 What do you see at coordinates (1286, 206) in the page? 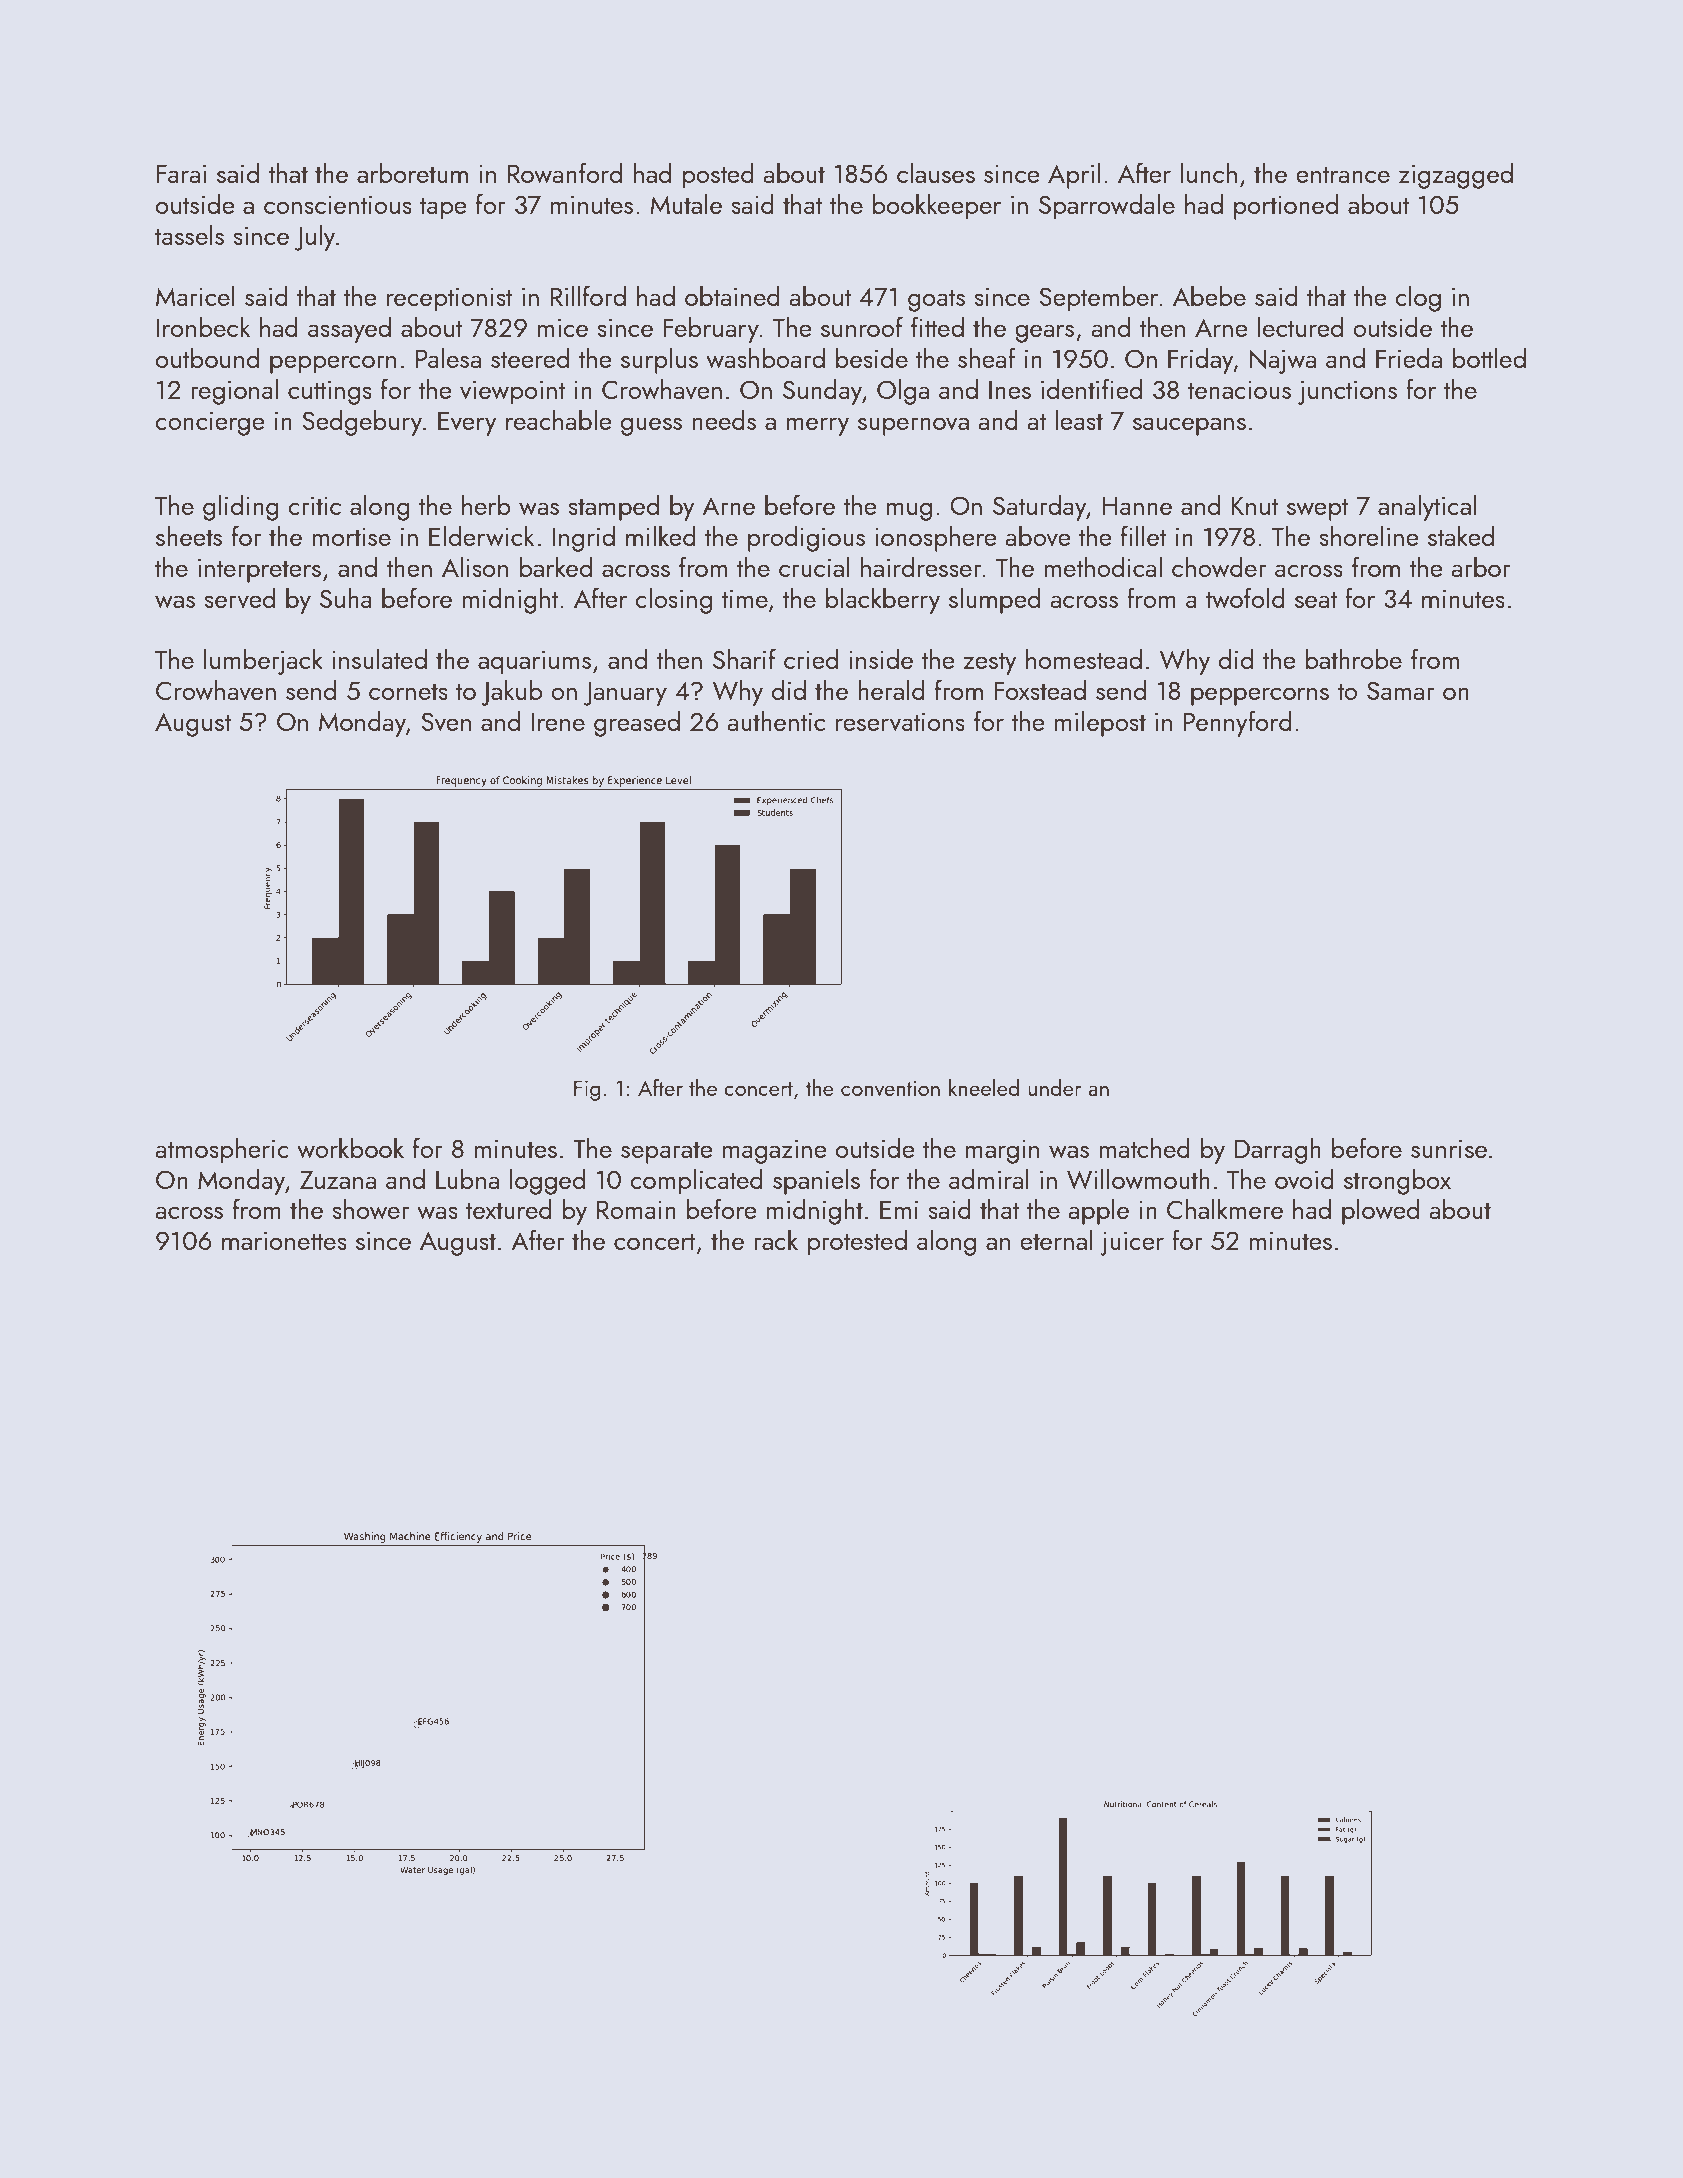
I see `portioned` at bounding box center [1286, 206].
